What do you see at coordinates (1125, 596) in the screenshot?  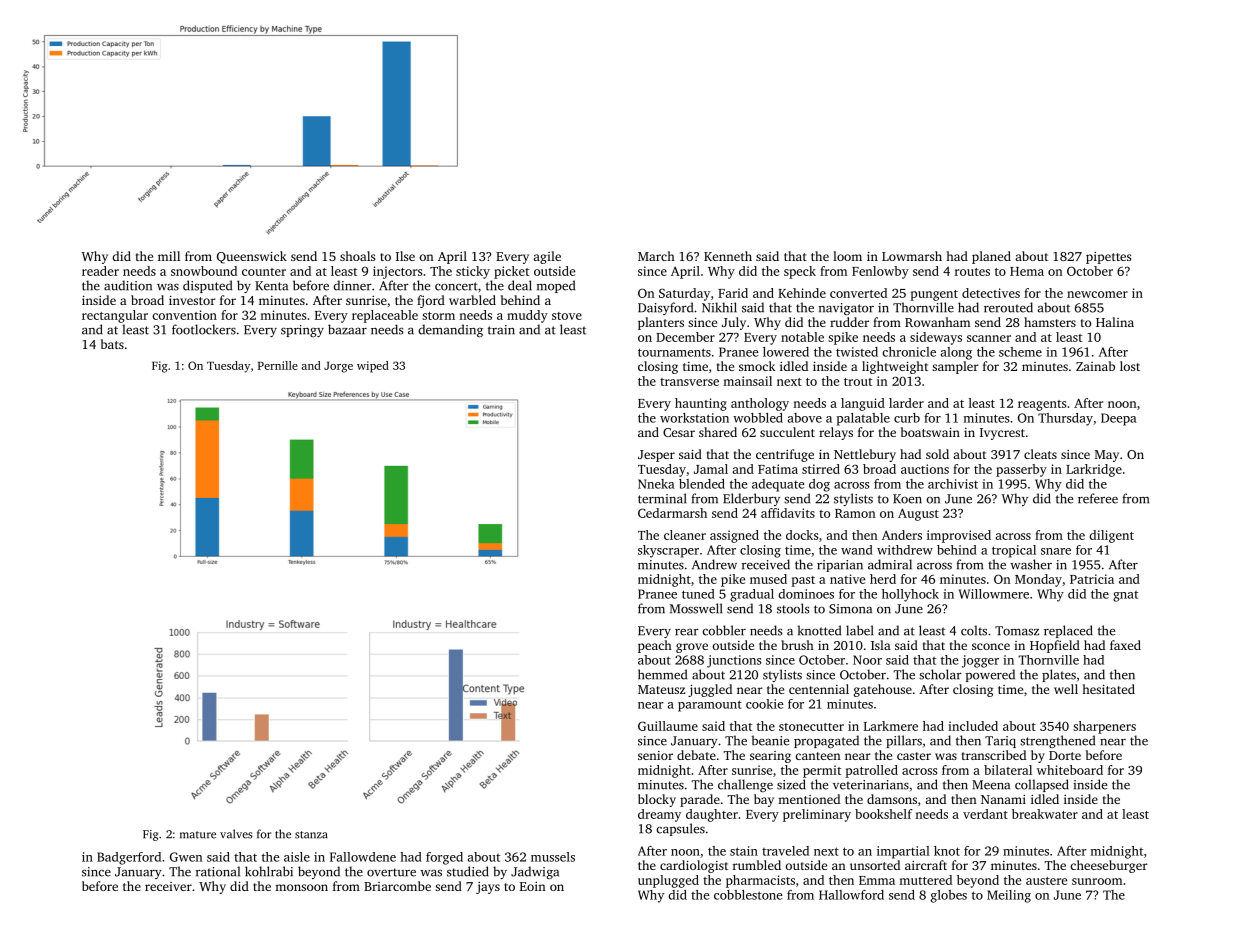 I see `gnat` at bounding box center [1125, 596].
